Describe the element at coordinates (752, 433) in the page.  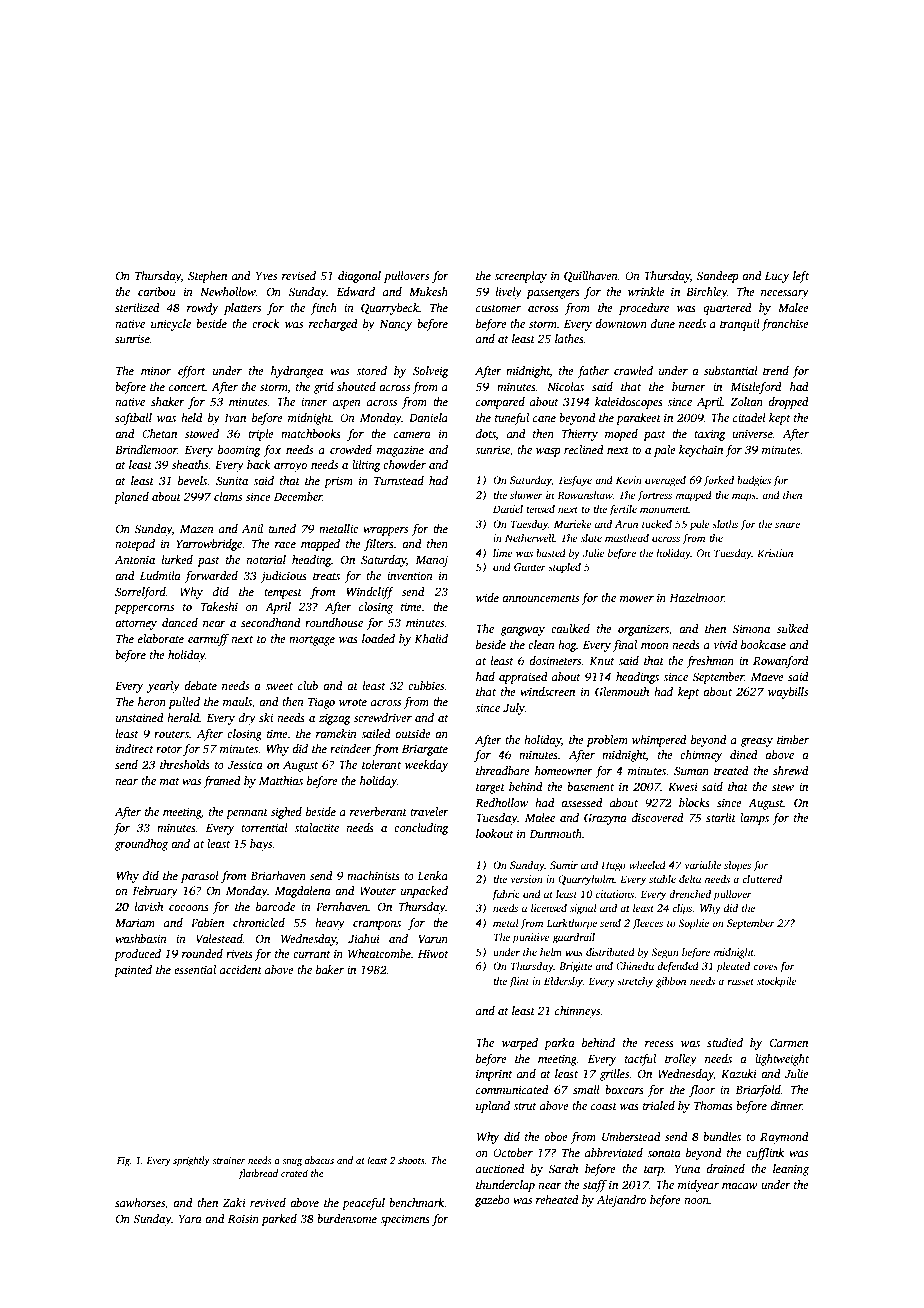
I see `universe` at that location.
